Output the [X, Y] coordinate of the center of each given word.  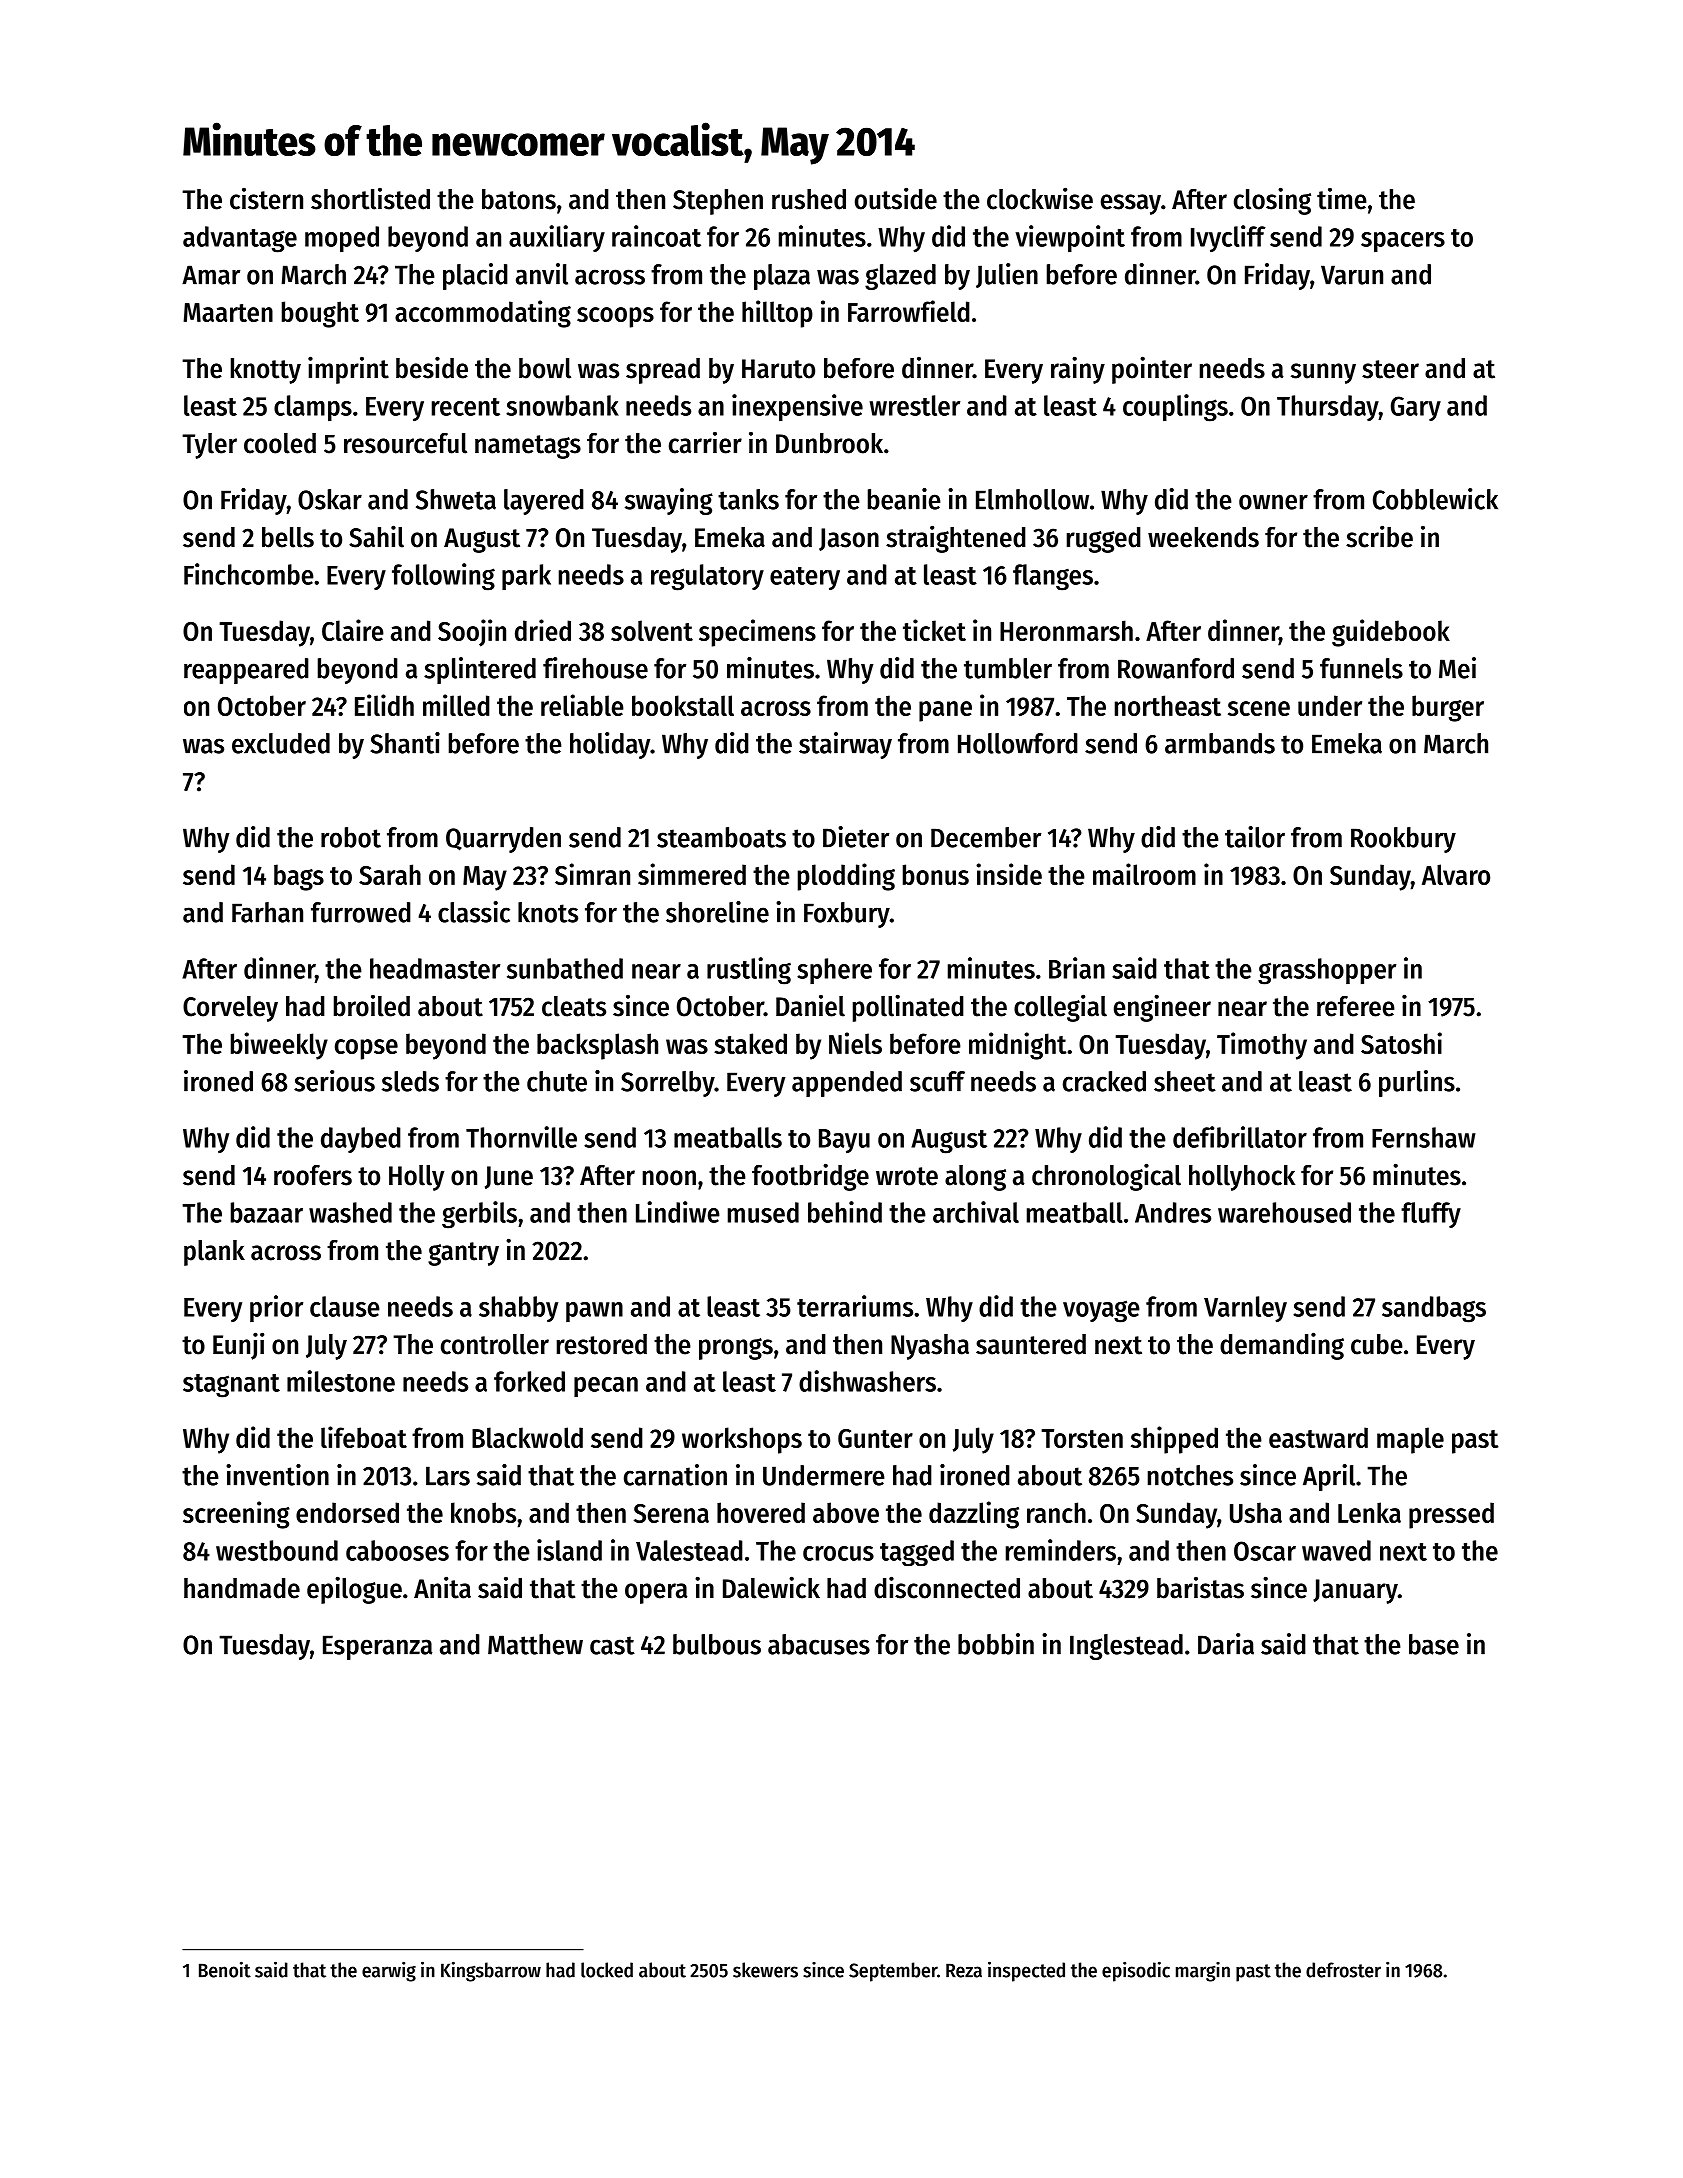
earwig [389, 1972]
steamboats [721, 837]
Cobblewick [1435, 499]
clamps [313, 408]
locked [607, 1970]
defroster [1343, 1970]
